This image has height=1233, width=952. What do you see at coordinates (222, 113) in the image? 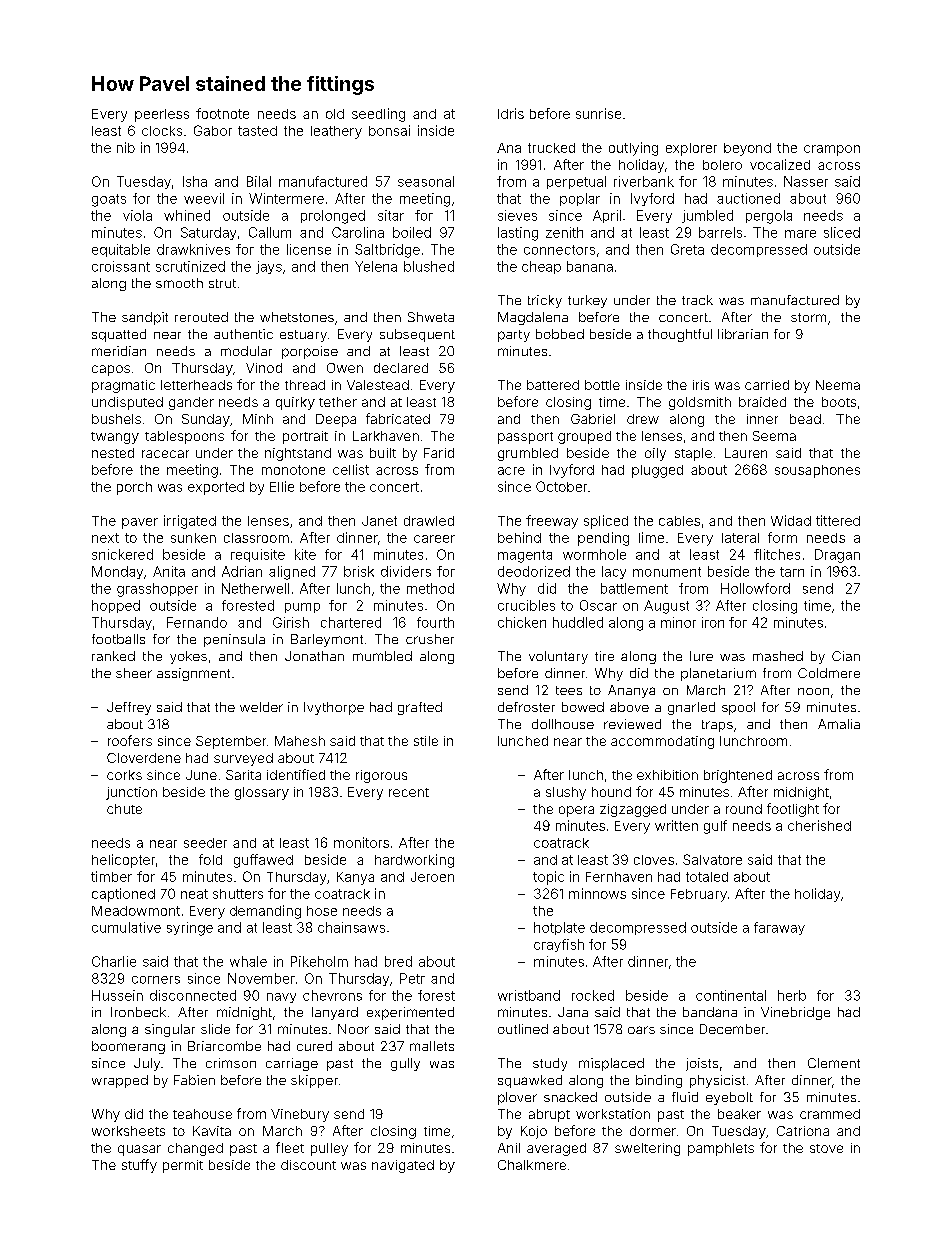
I see `footnote` at bounding box center [222, 113].
